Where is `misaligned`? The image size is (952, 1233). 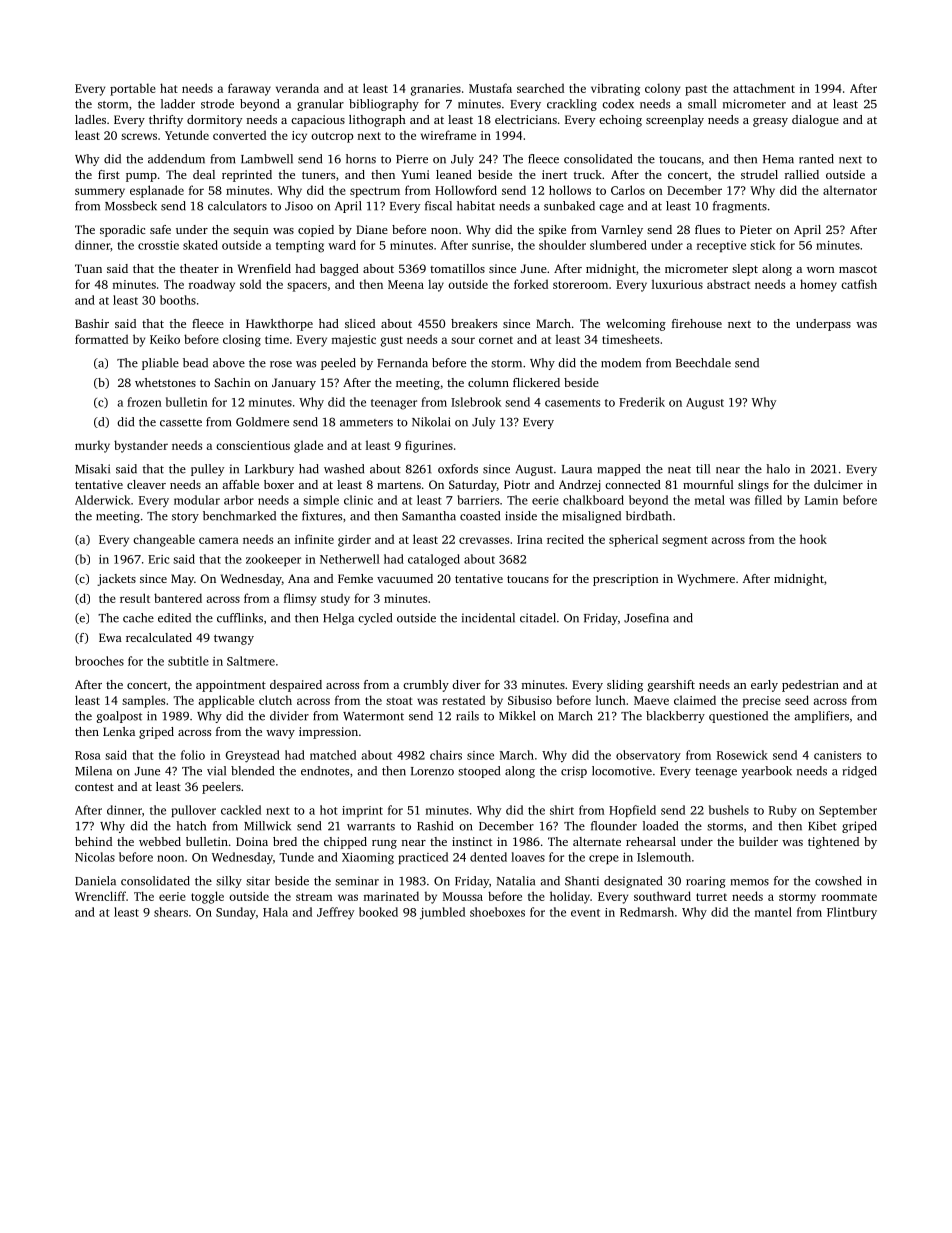 misaligned is located at coordinates (591, 517).
